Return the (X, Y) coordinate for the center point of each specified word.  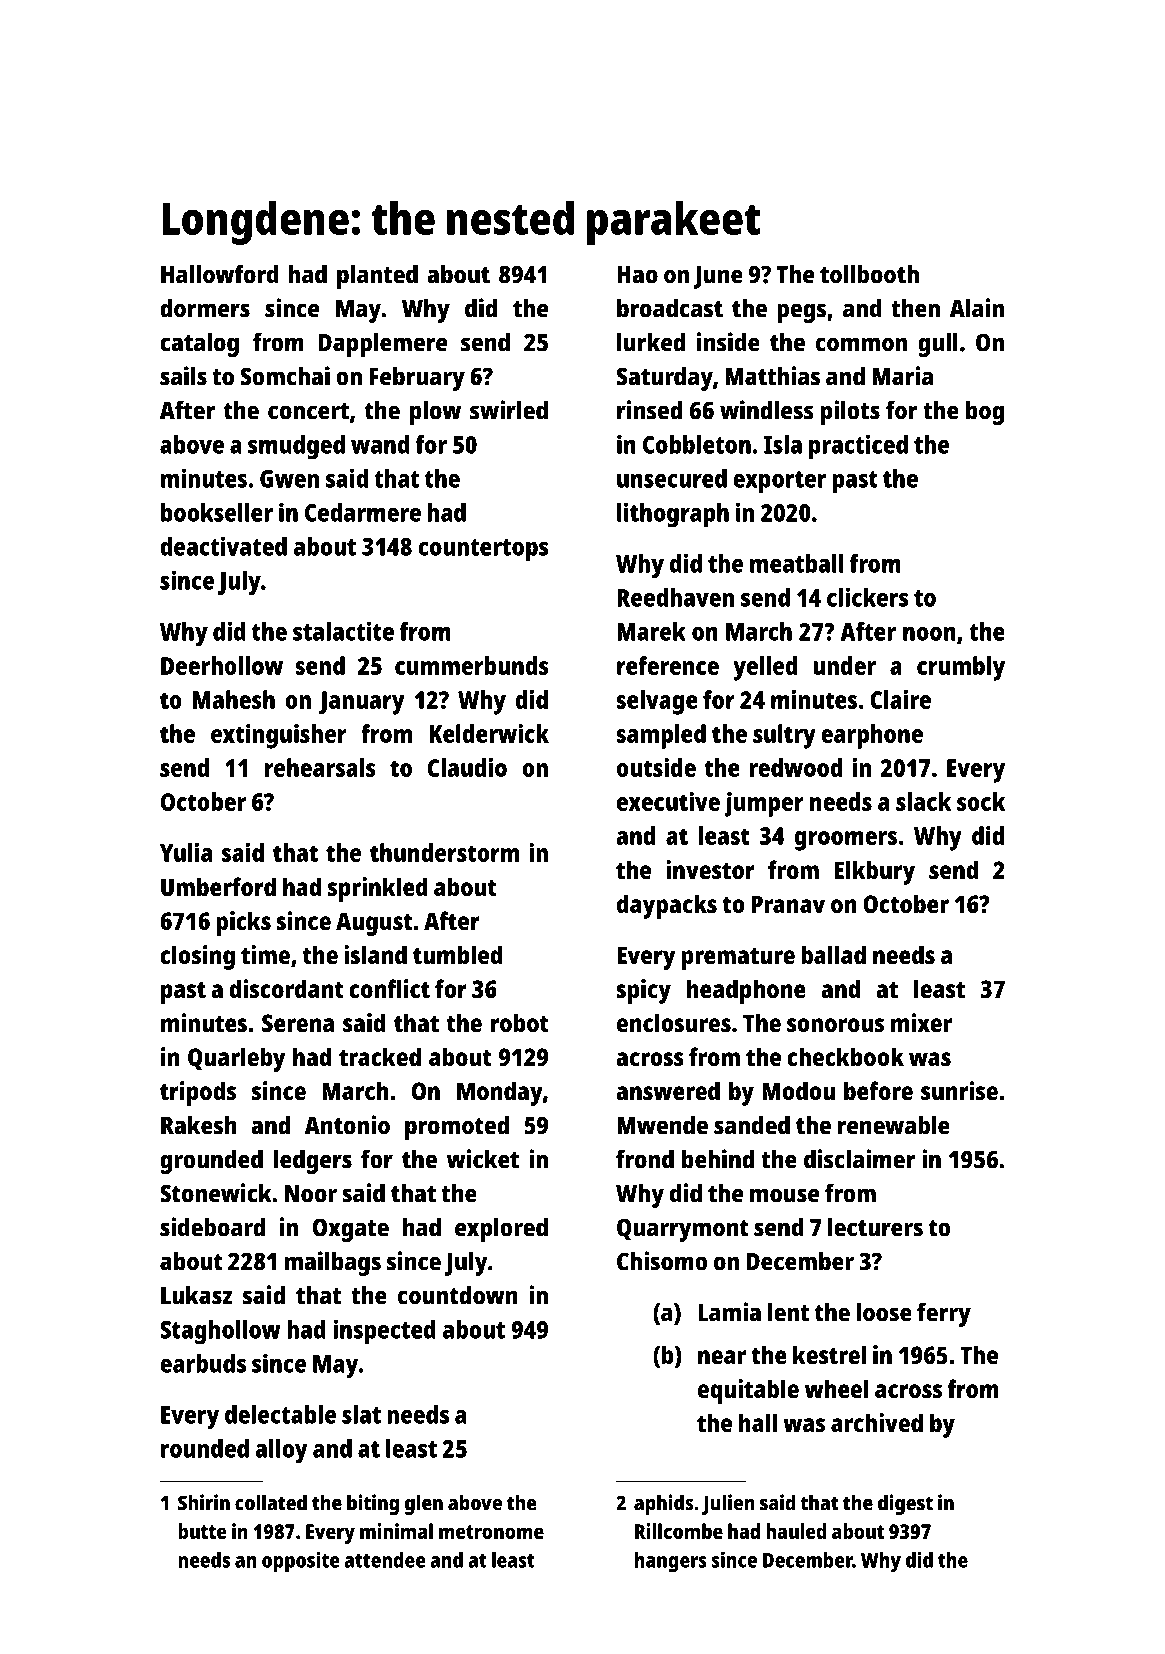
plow (435, 413)
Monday (500, 1093)
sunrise (959, 1090)
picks (243, 923)
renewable (894, 1125)
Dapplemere (383, 345)
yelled (765, 668)
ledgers (313, 1162)
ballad (833, 954)
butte (202, 1531)
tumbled (457, 954)
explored (501, 1230)
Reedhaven (675, 597)
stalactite (343, 631)
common (861, 344)
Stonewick (216, 1193)
